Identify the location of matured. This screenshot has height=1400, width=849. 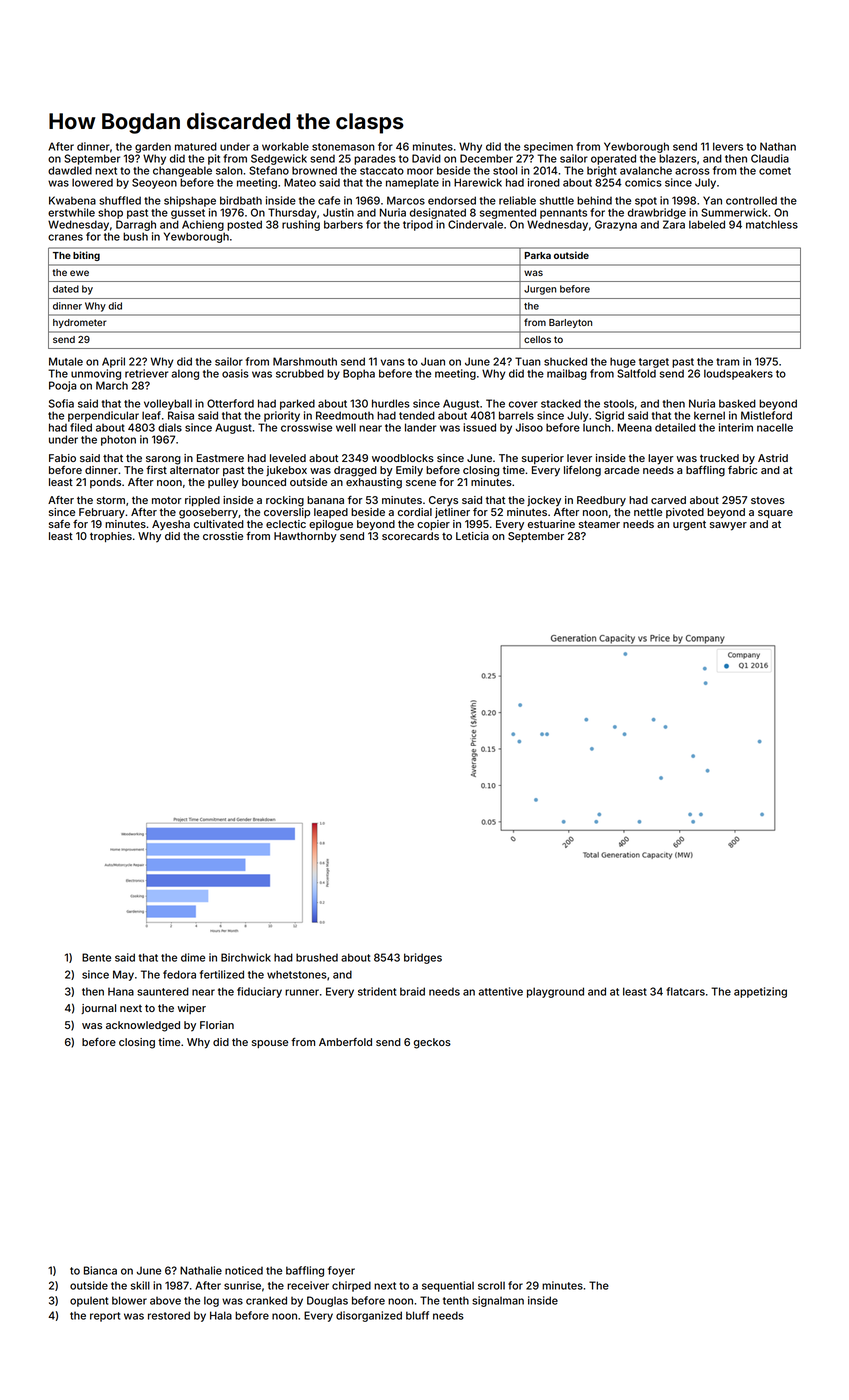
(196, 146).
